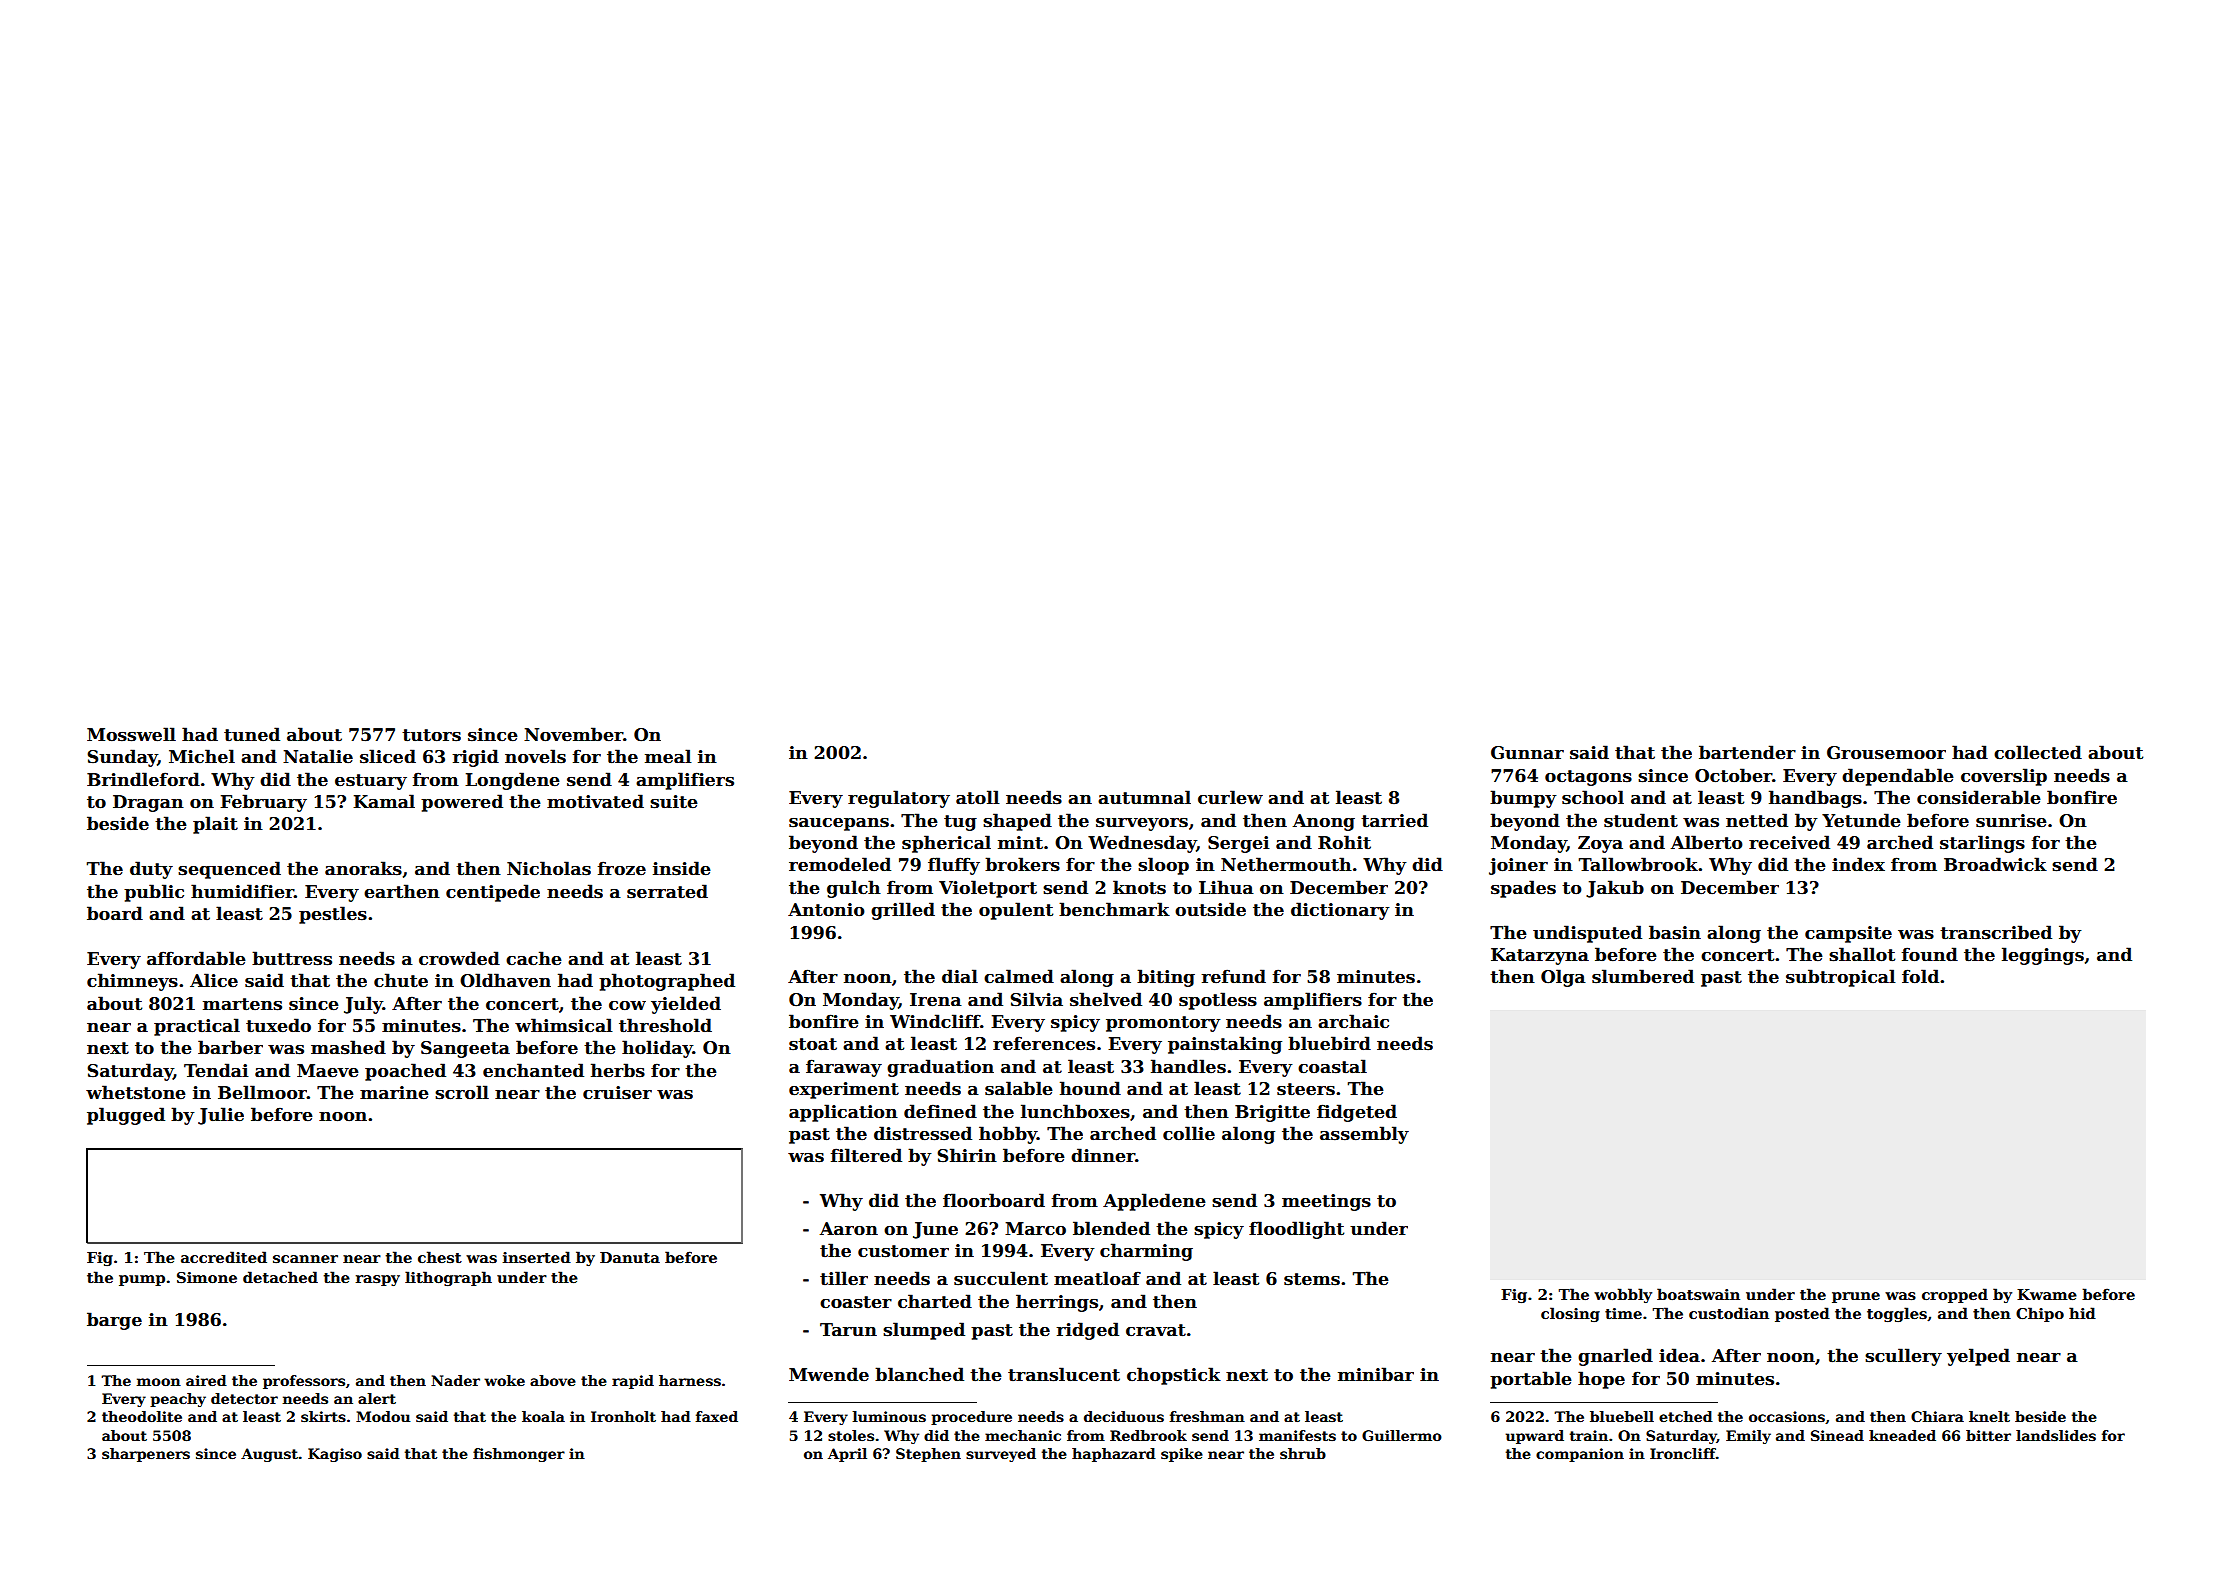 This screenshot has width=2233, height=1579. What do you see at coordinates (826, 910) in the screenshot?
I see `Antonio` at bounding box center [826, 910].
